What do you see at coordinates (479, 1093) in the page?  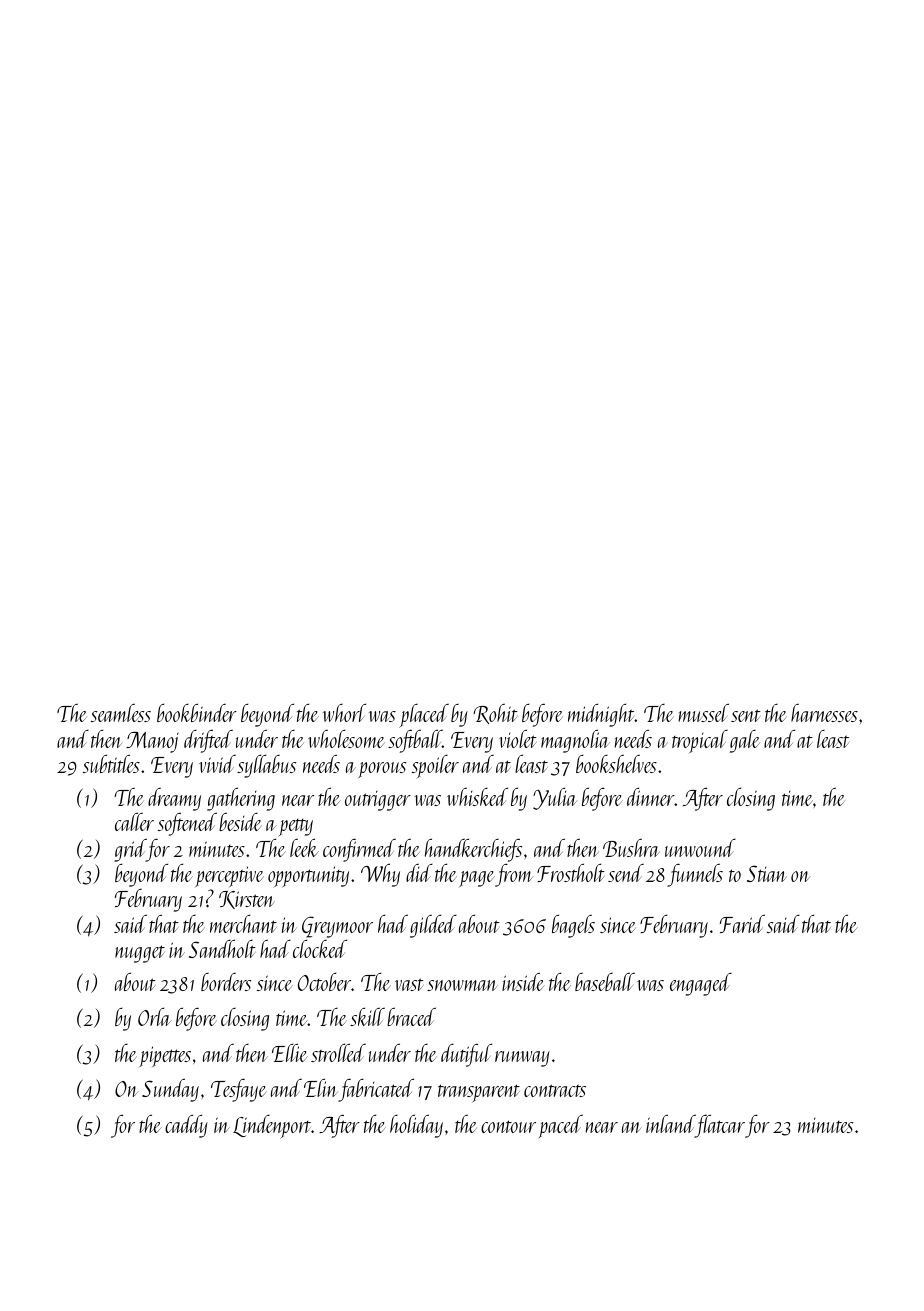 I see `transparent` at bounding box center [479, 1093].
